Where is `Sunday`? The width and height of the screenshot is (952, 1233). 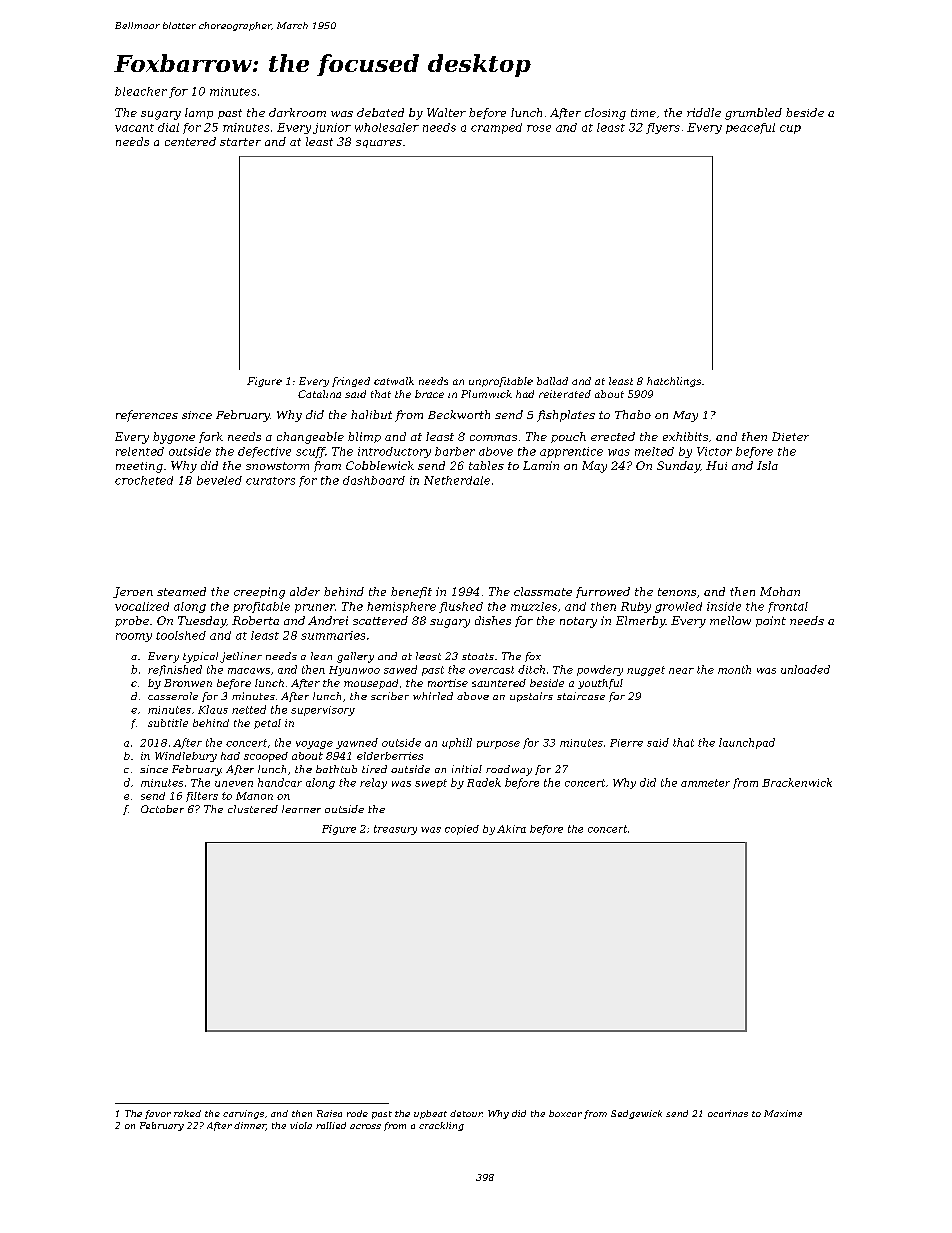
Sunday is located at coordinates (678, 467).
